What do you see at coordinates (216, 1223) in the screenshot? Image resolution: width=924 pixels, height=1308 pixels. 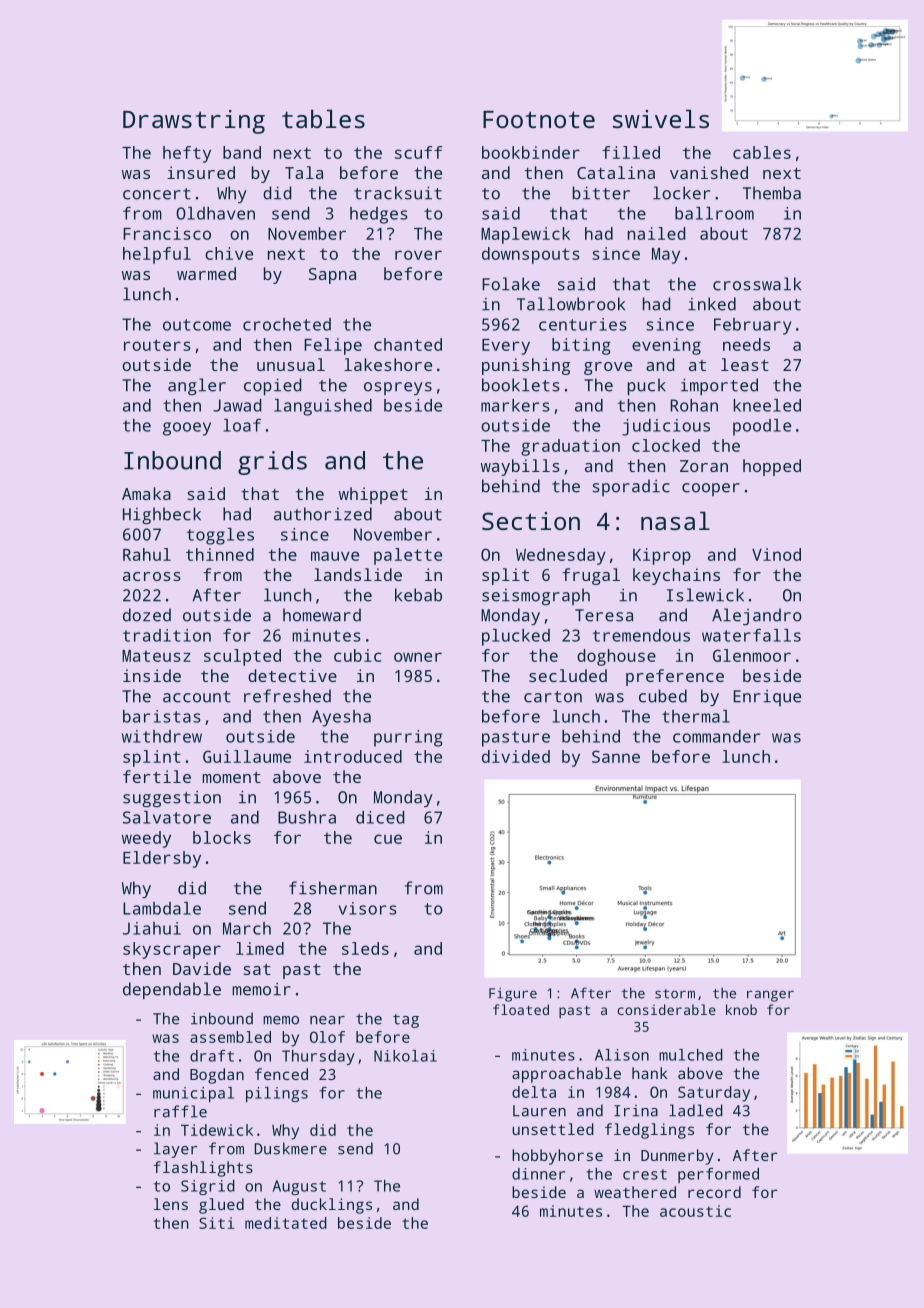 I see `Siti` at bounding box center [216, 1223].
